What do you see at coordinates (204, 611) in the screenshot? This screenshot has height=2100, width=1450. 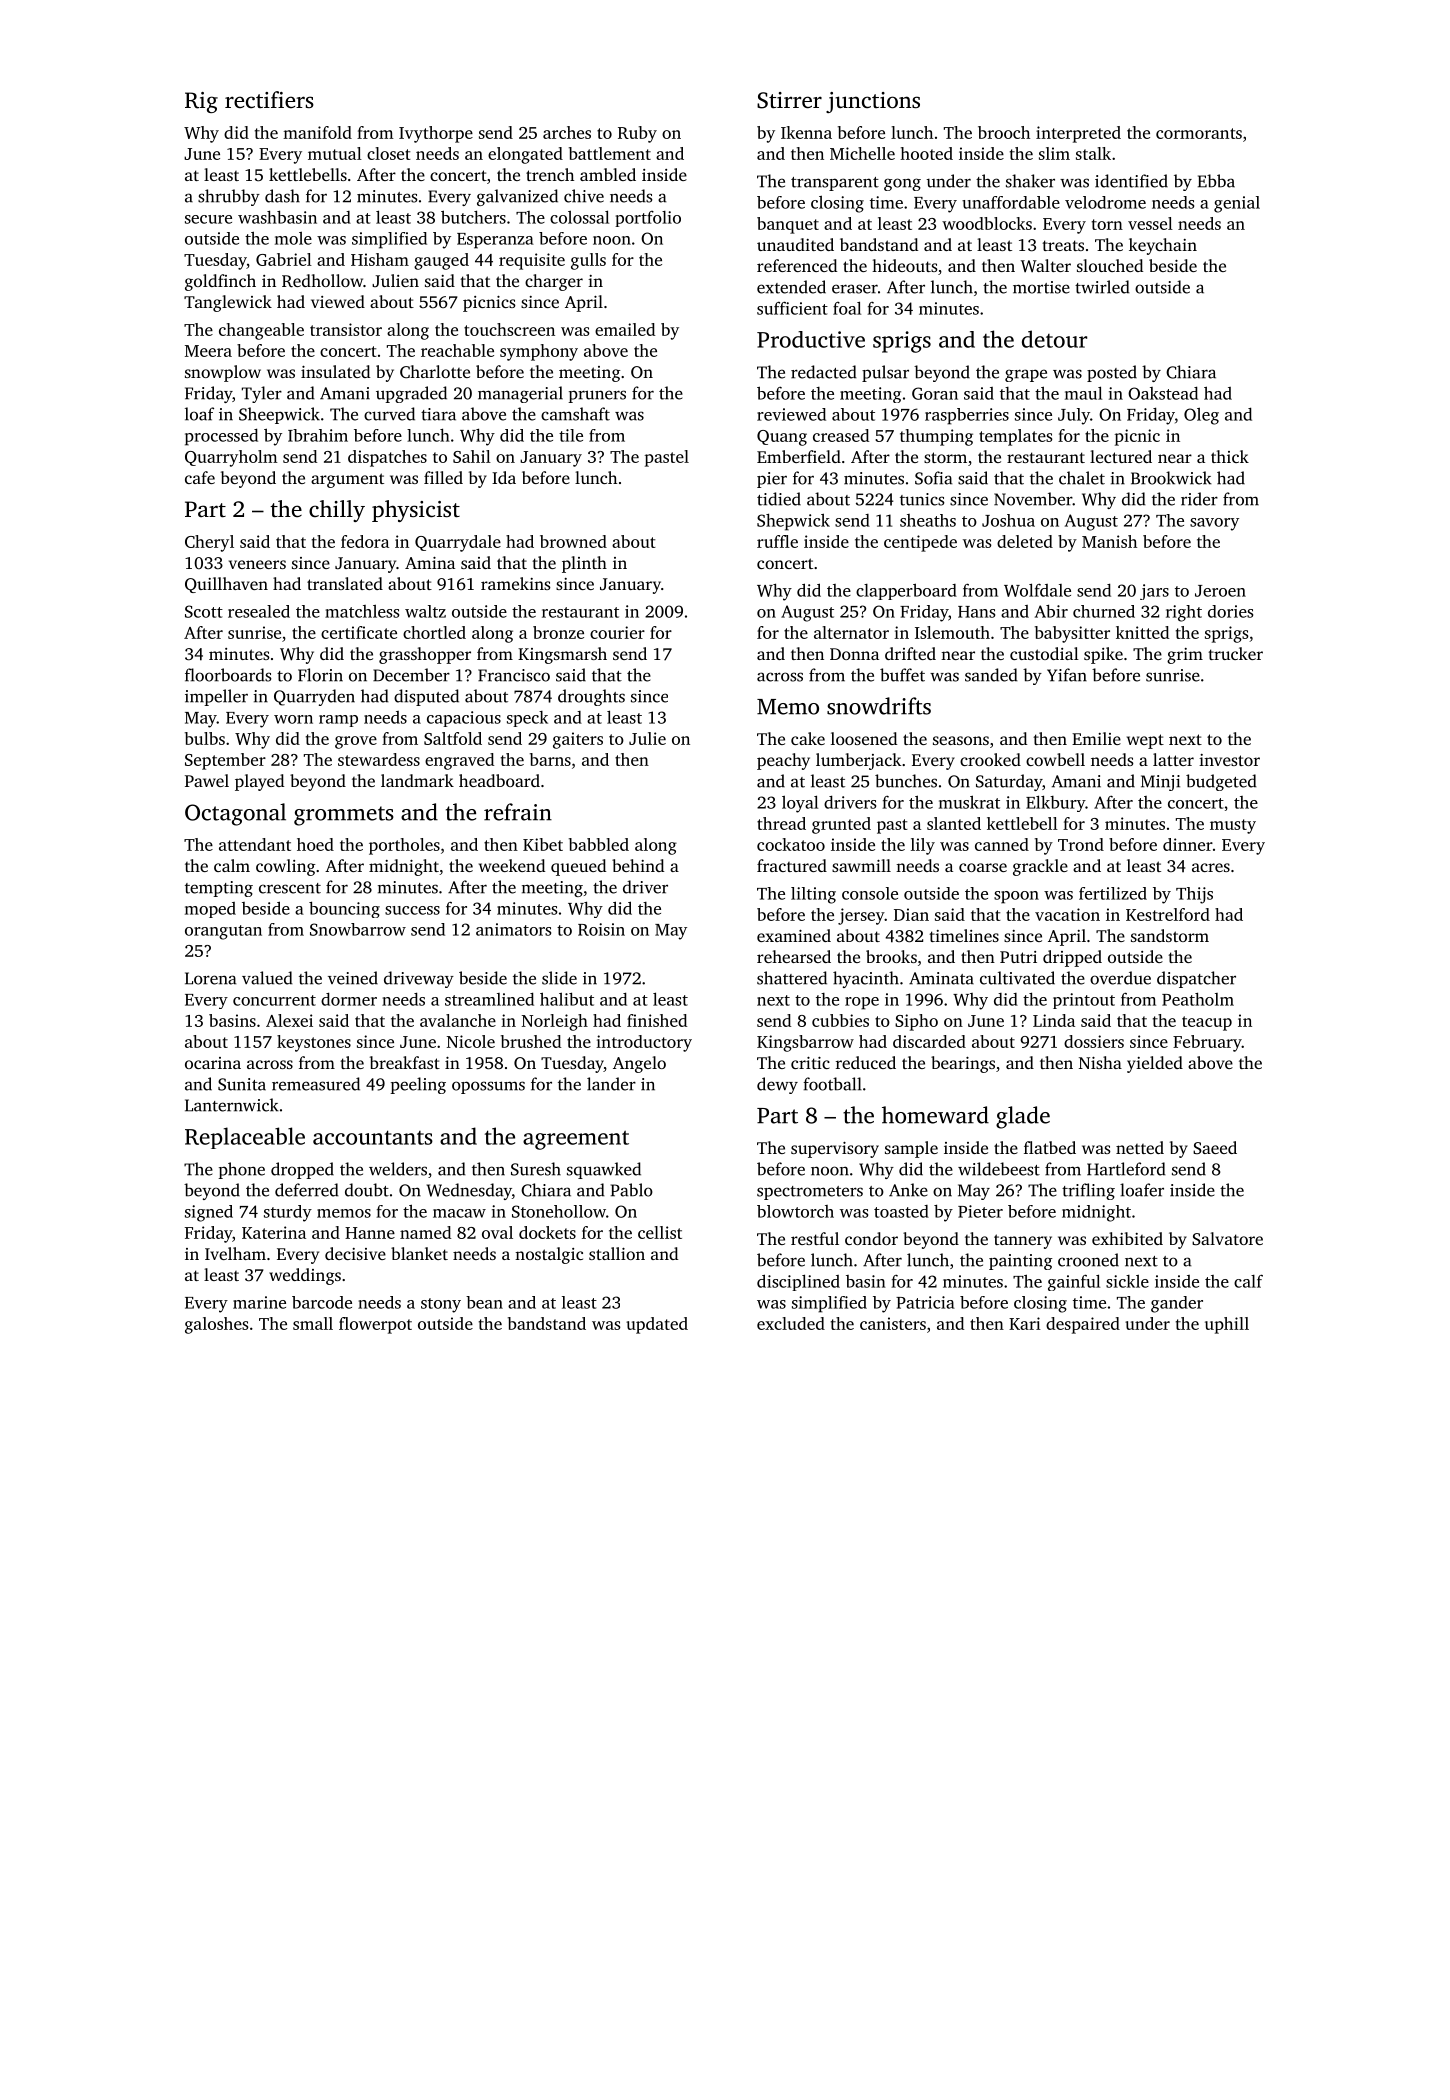 I see `Scott` at bounding box center [204, 611].
